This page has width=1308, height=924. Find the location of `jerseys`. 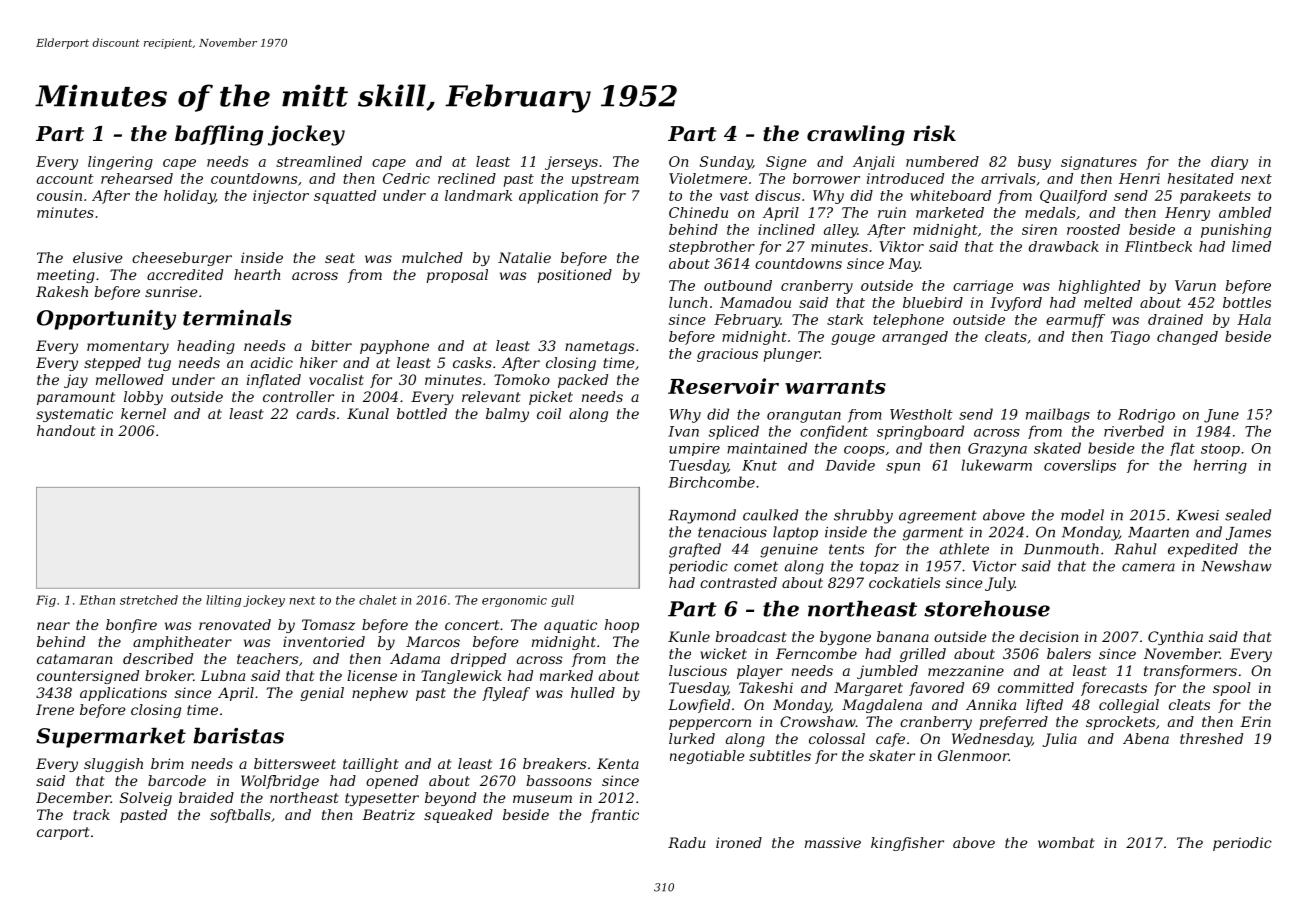

jerseys is located at coordinates (571, 163).
